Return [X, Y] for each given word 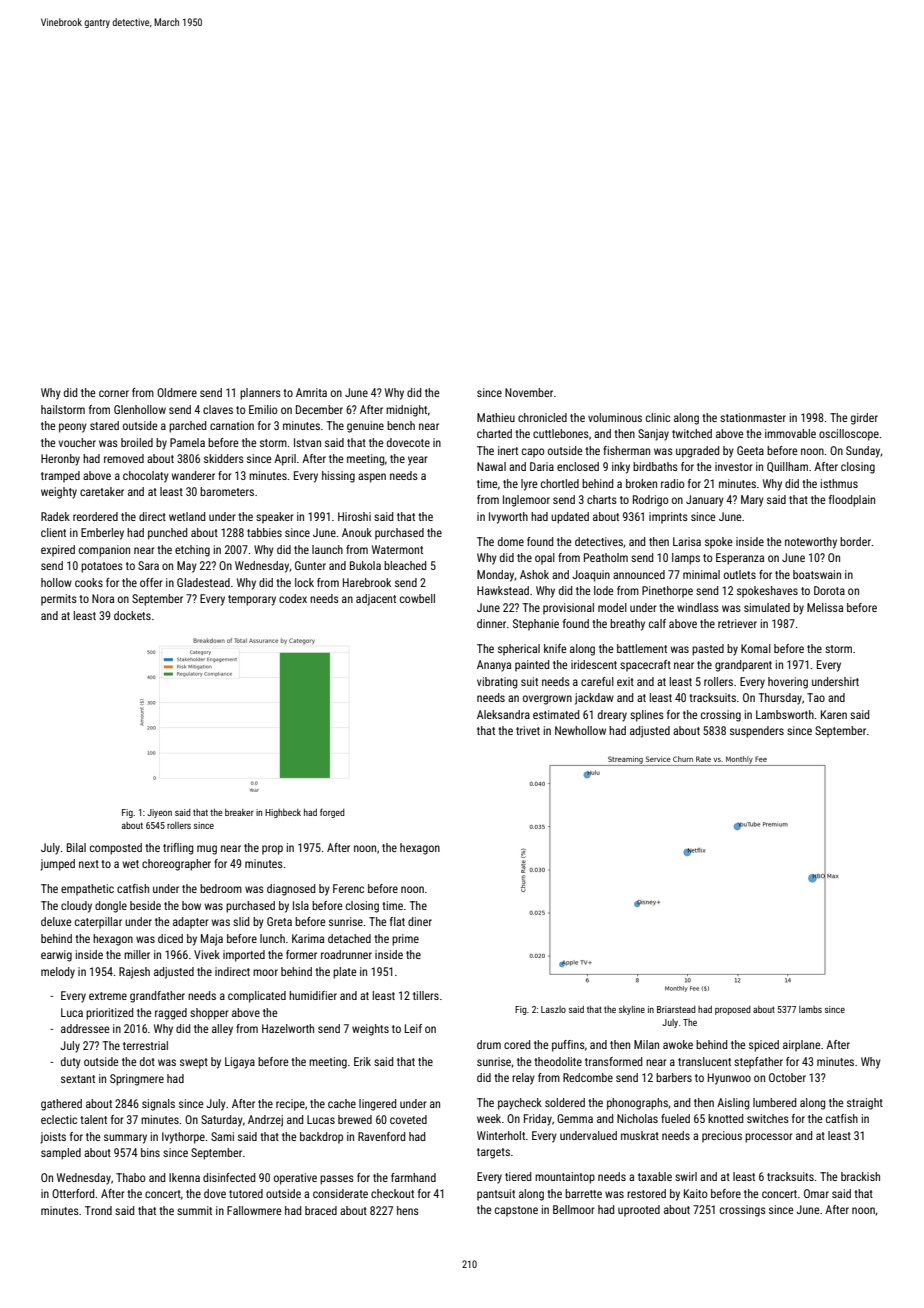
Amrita [311, 392]
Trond [98, 1210]
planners [260, 394]
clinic [658, 417]
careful [597, 681]
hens [408, 1210]
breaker [239, 812]
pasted [708, 650]
